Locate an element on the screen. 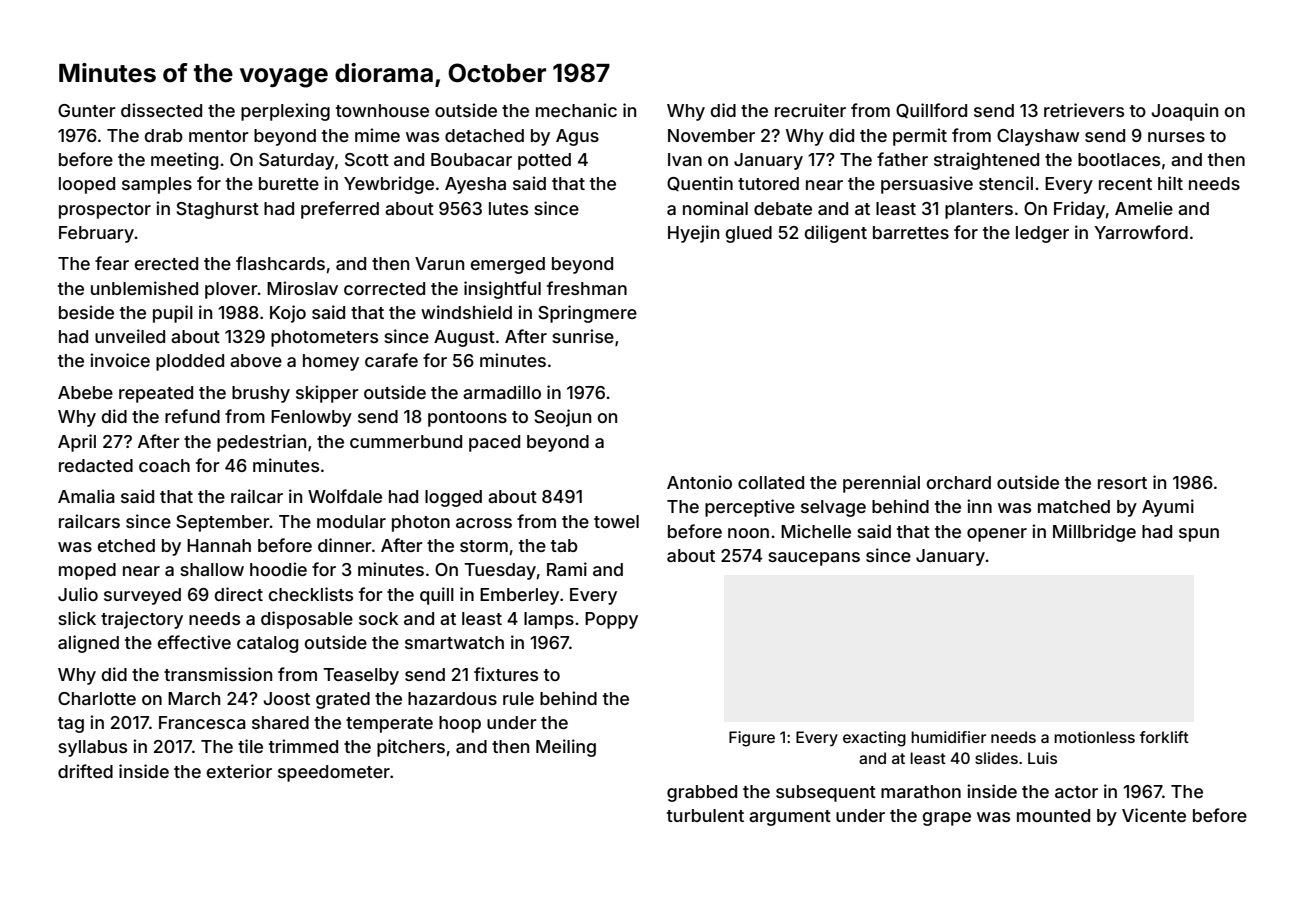  bootlaces is located at coordinates (1119, 159).
